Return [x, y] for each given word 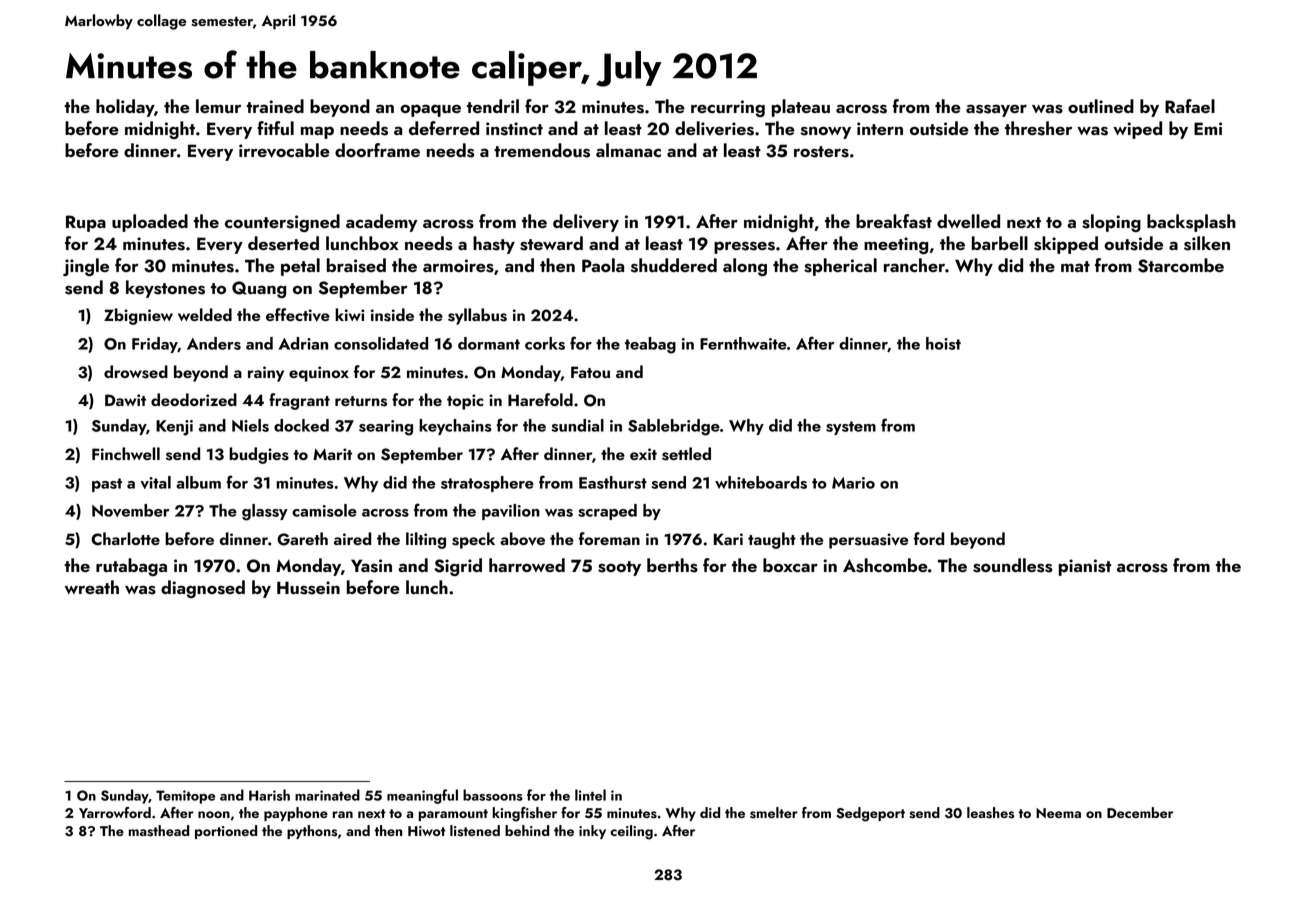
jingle [86, 267]
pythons [312, 832]
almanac [628, 150]
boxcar [790, 565]
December [1140, 812]
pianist [1085, 567]
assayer [996, 110]
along [745, 267]
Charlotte [125, 539]
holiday [125, 108]
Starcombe [1181, 265]
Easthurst [613, 482]
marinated [327, 795]
